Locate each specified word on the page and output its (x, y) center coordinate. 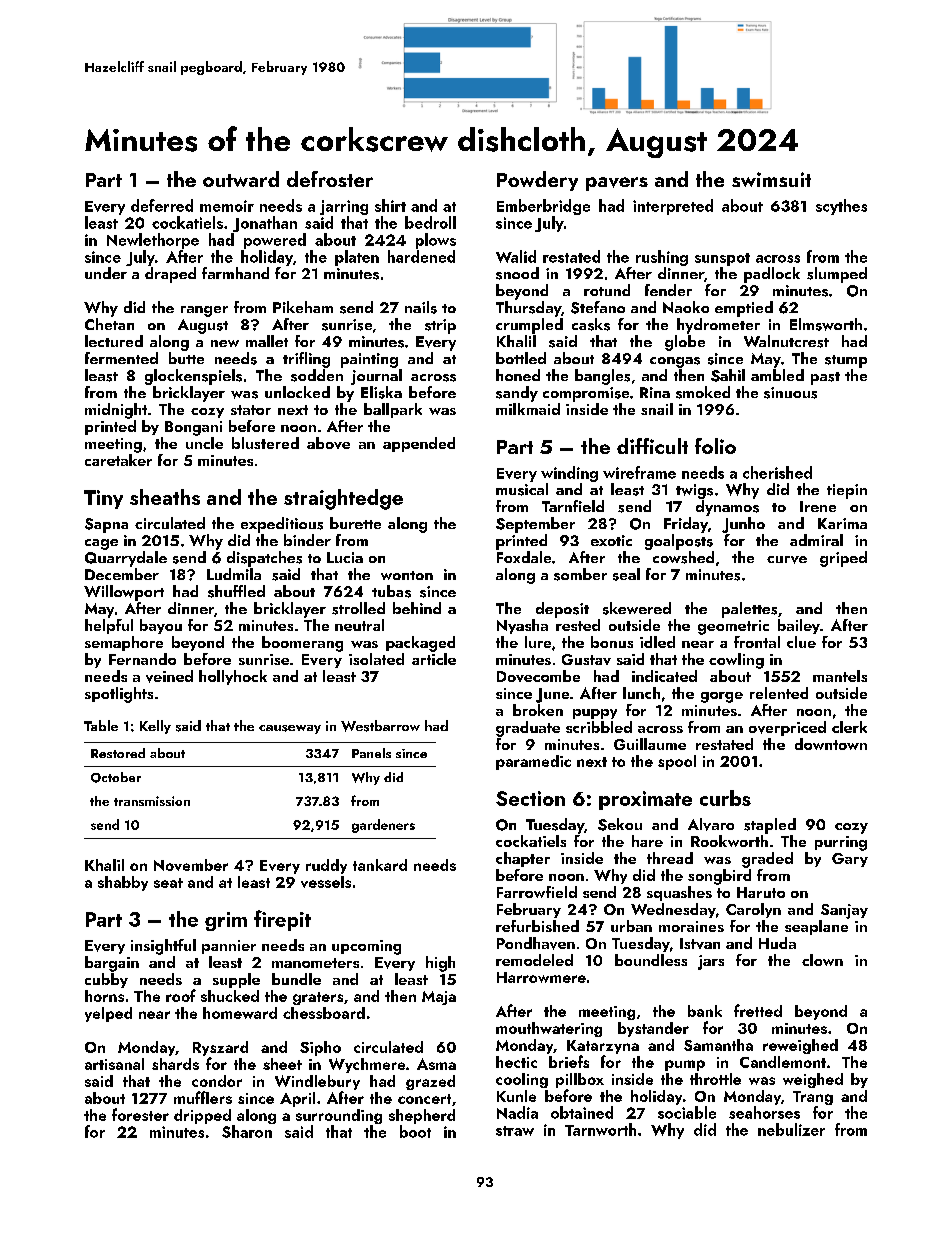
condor (217, 1081)
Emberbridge (543, 207)
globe (685, 343)
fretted (758, 1010)
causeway (290, 729)
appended (419, 444)
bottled (521, 358)
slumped (837, 275)
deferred (162, 205)
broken (538, 710)
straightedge (343, 499)
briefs (569, 1061)
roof (181, 995)
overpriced (787, 728)
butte (186, 358)
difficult (652, 446)
